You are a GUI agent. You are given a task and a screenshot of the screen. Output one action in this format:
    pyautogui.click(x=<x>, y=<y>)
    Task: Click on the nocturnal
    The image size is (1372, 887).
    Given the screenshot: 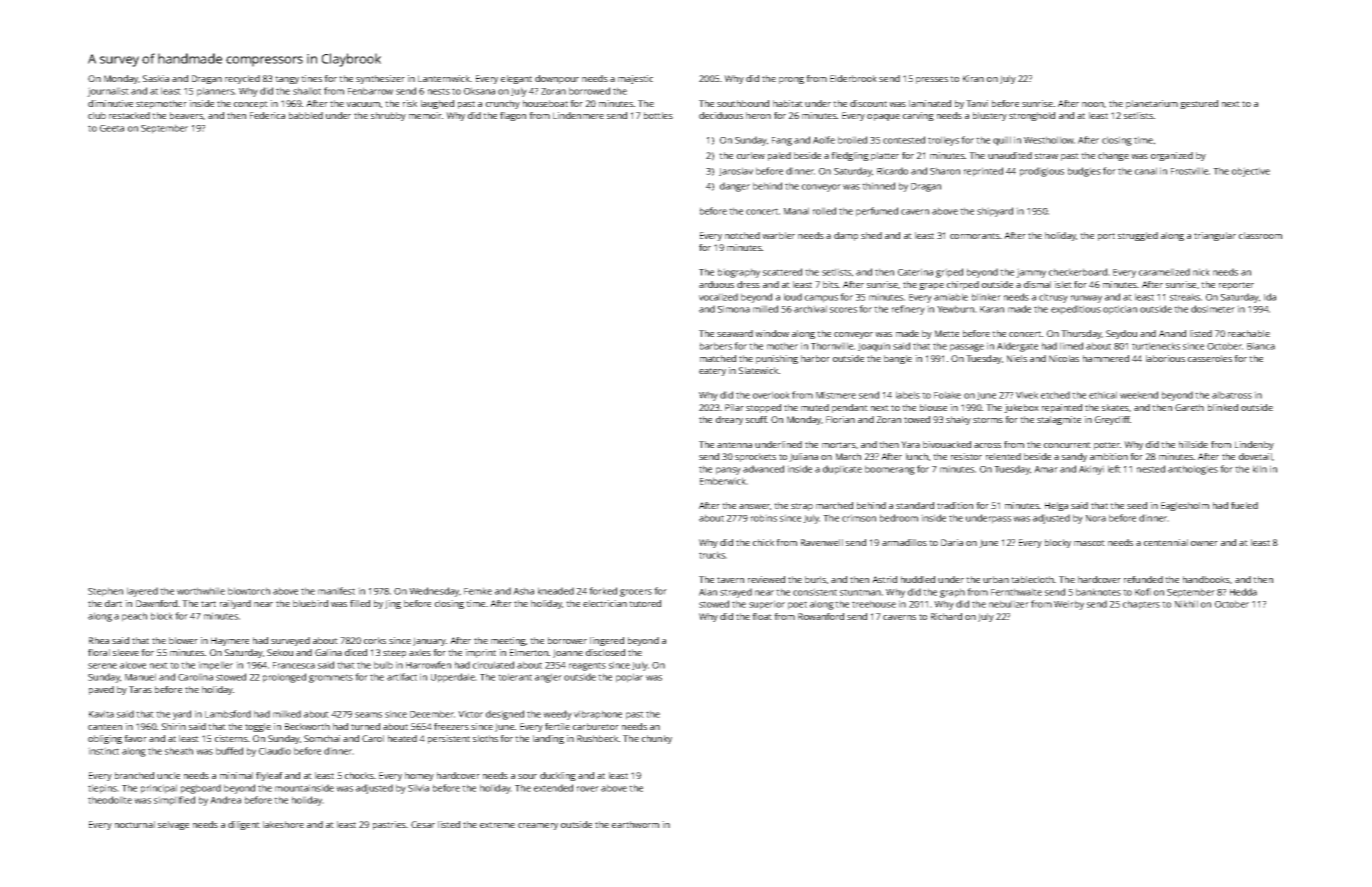 What is the action you would take?
    pyautogui.click(x=135, y=824)
